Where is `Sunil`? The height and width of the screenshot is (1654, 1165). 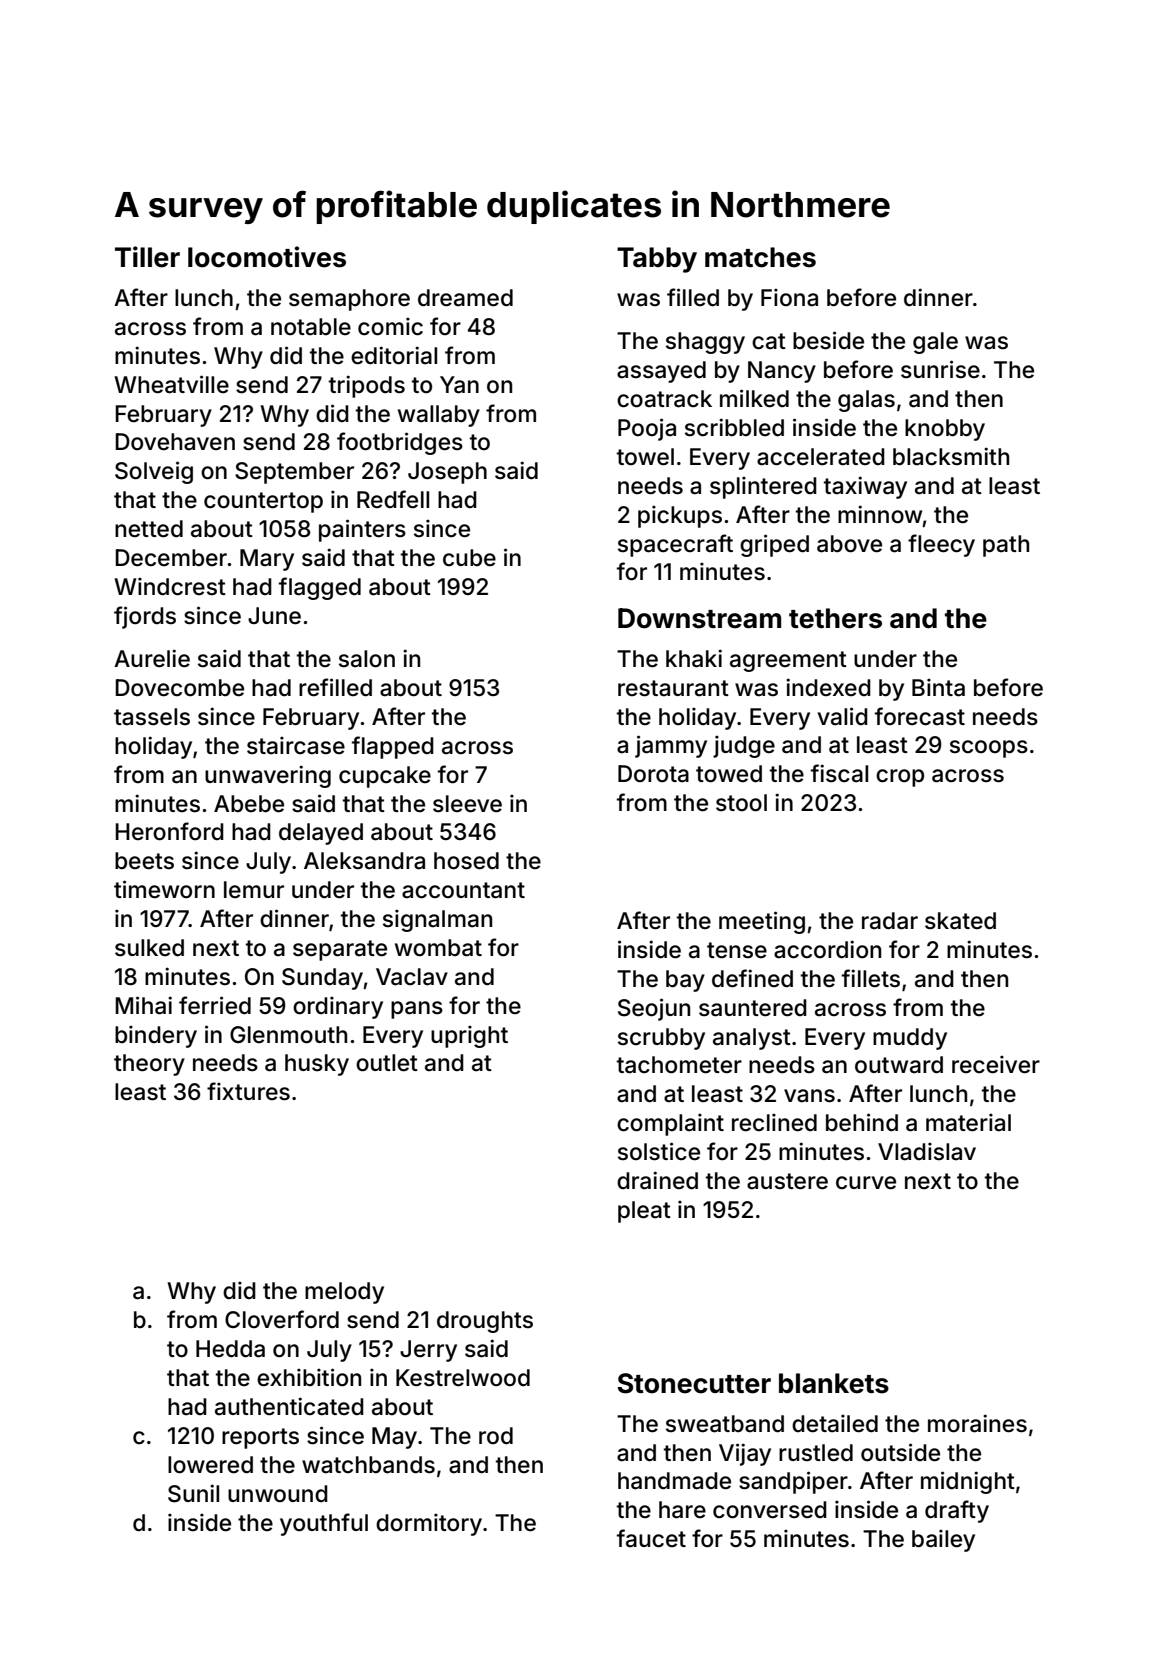
Sunil is located at coordinates (193, 1493).
